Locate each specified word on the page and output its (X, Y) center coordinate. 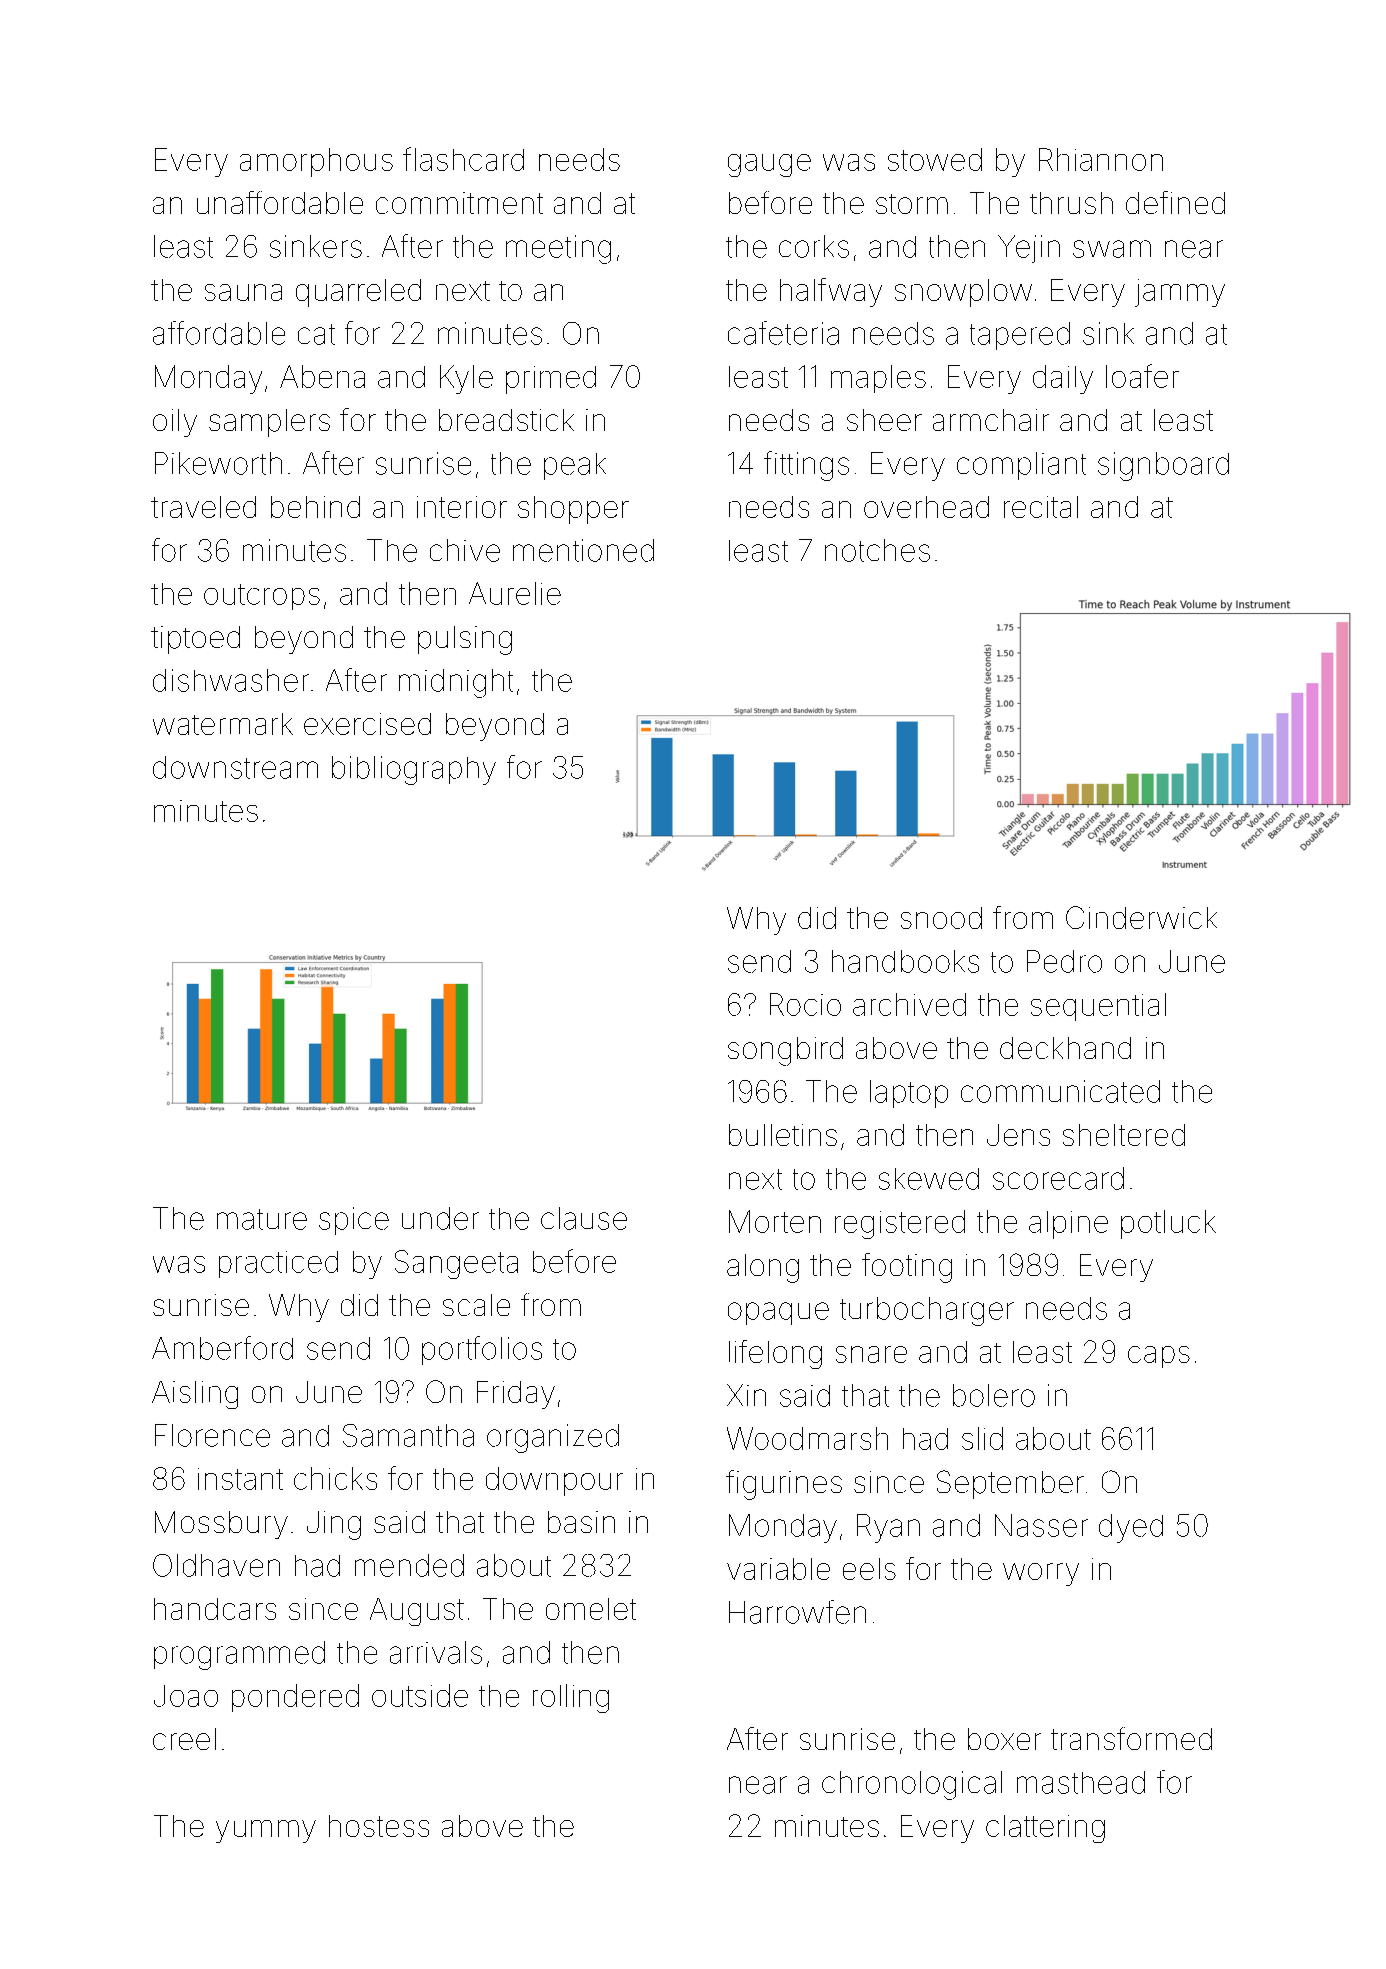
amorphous (316, 162)
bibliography (414, 770)
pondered (295, 1698)
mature (262, 1219)
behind (315, 507)
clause (584, 1218)
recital (1041, 507)
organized (553, 1438)
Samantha (408, 1435)
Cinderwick (1141, 917)
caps (1159, 1357)
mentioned (583, 550)
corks (814, 246)
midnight (456, 683)
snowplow (963, 293)
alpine (1068, 1225)
